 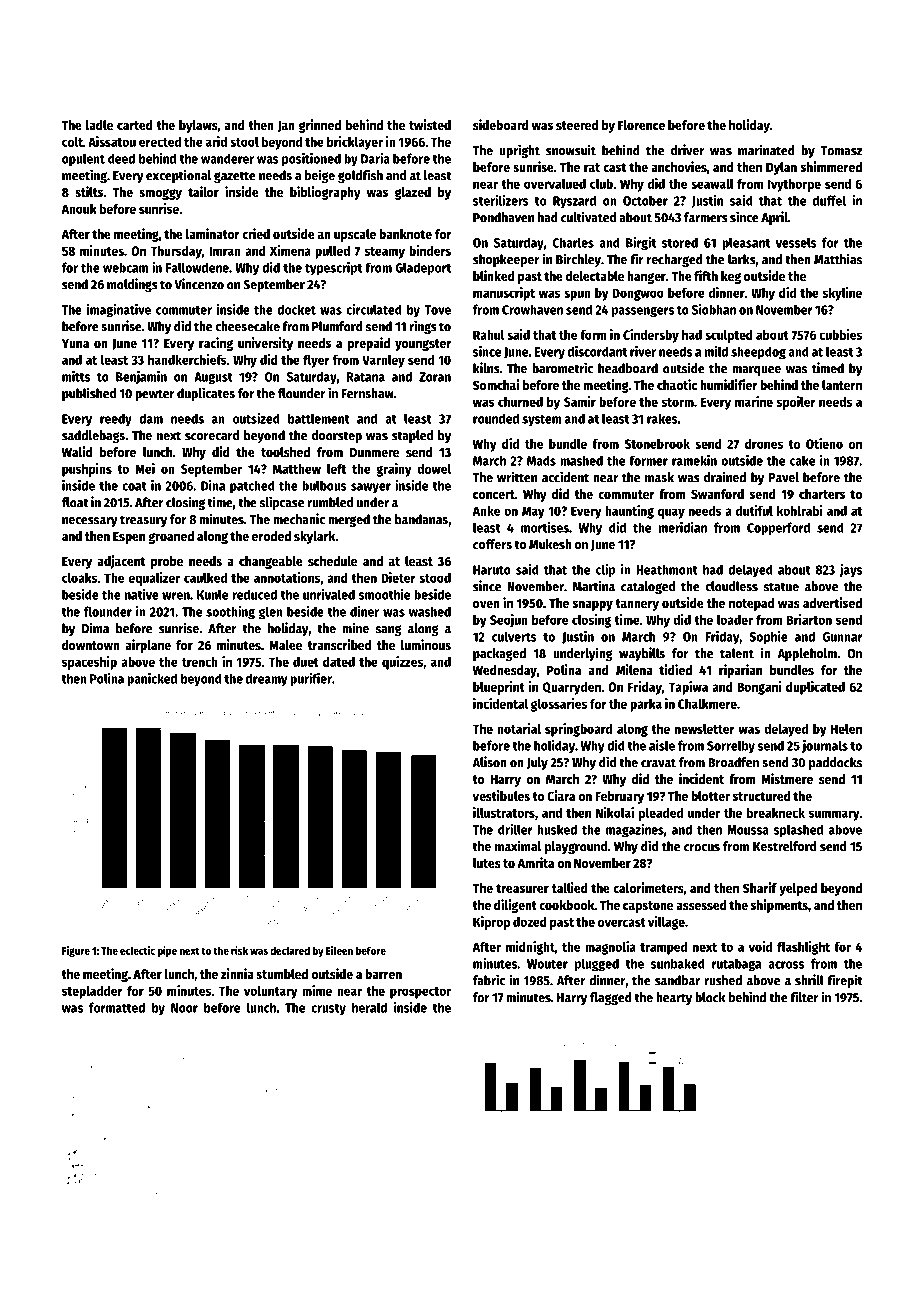 What do you see at coordinates (677, 980) in the document?
I see `sandbar` at bounding box center [677, 980].
